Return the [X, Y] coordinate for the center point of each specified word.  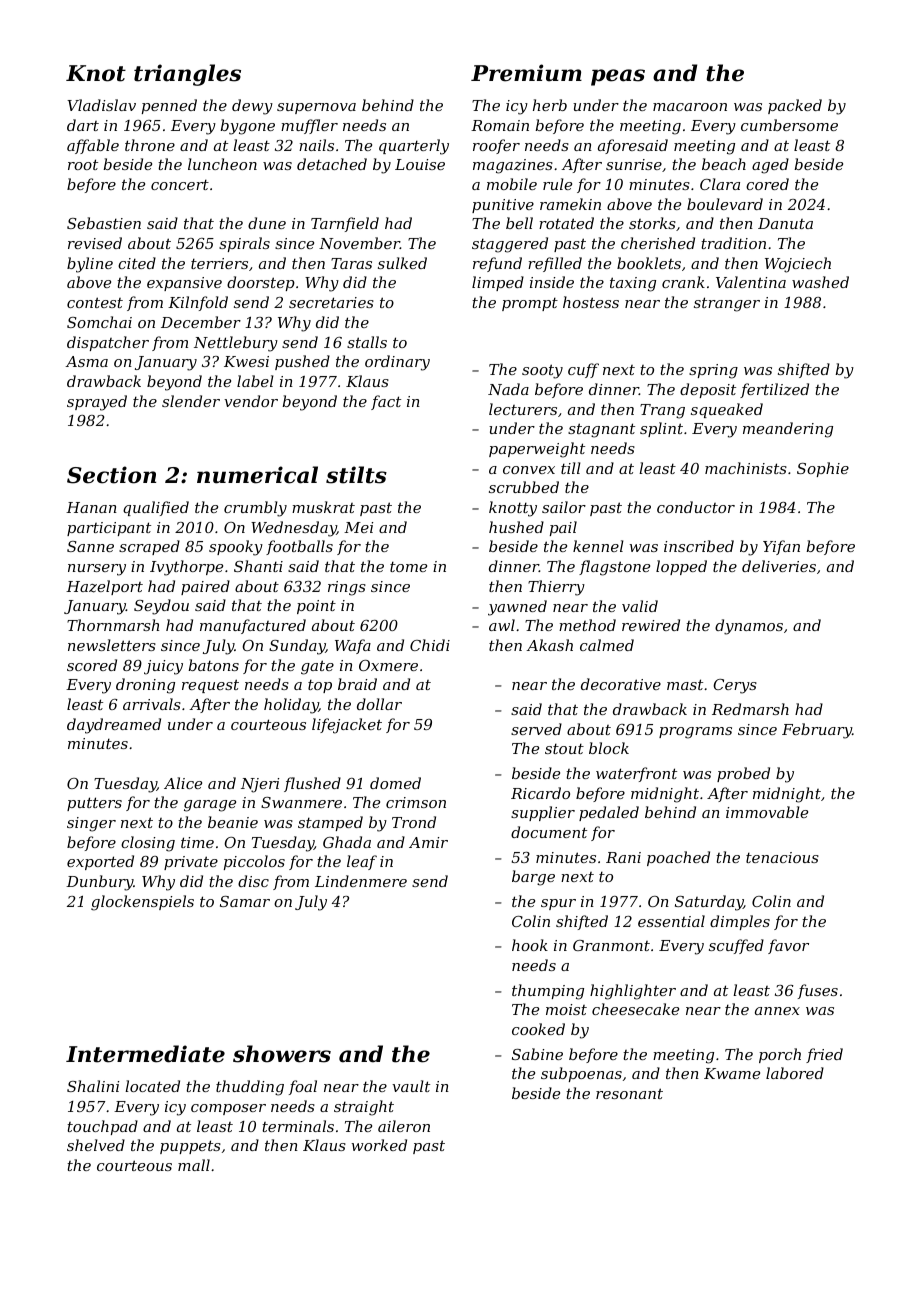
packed [795, 106]
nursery [97, 570]
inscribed [699, 546]
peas [618, 77]
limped [498, 283]
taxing [633, 284]
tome [408, 566]
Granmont [611, 945]
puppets [190, 1147]
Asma [86, 361]
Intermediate [145, 1054]
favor [788, 946]
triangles [187, 75]
